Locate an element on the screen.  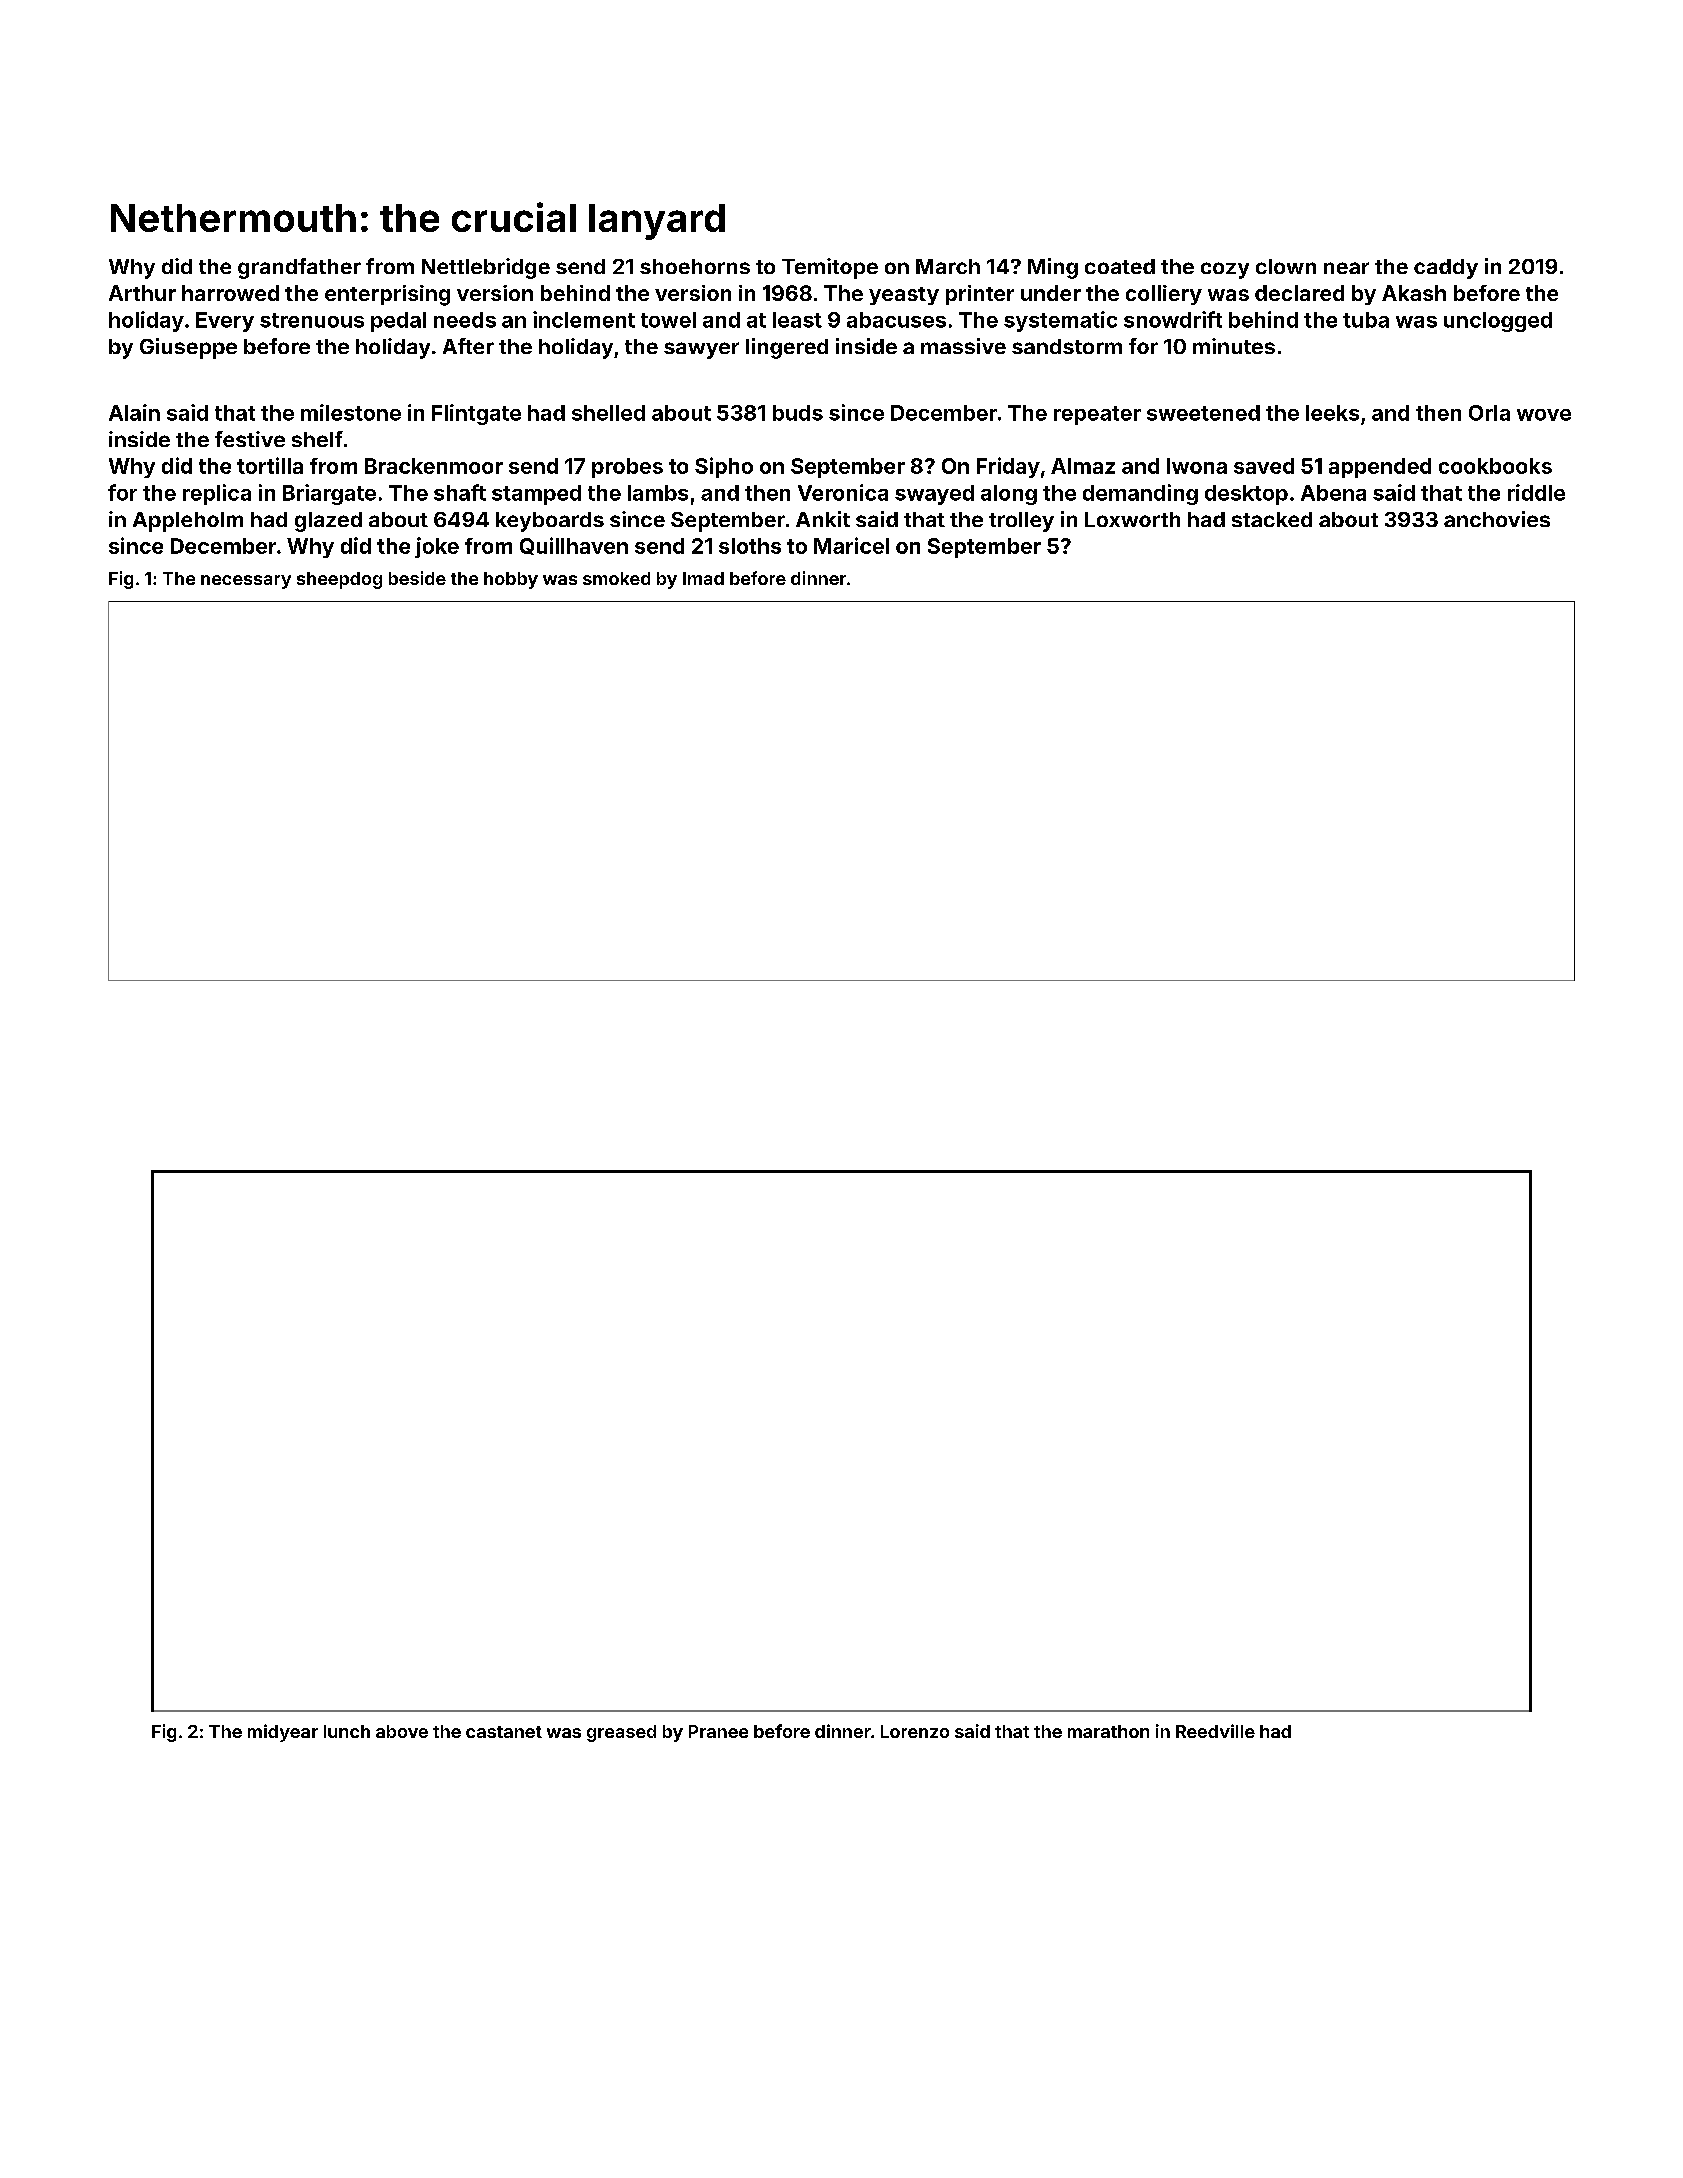
necessary is located at coordinates (246, 582).
